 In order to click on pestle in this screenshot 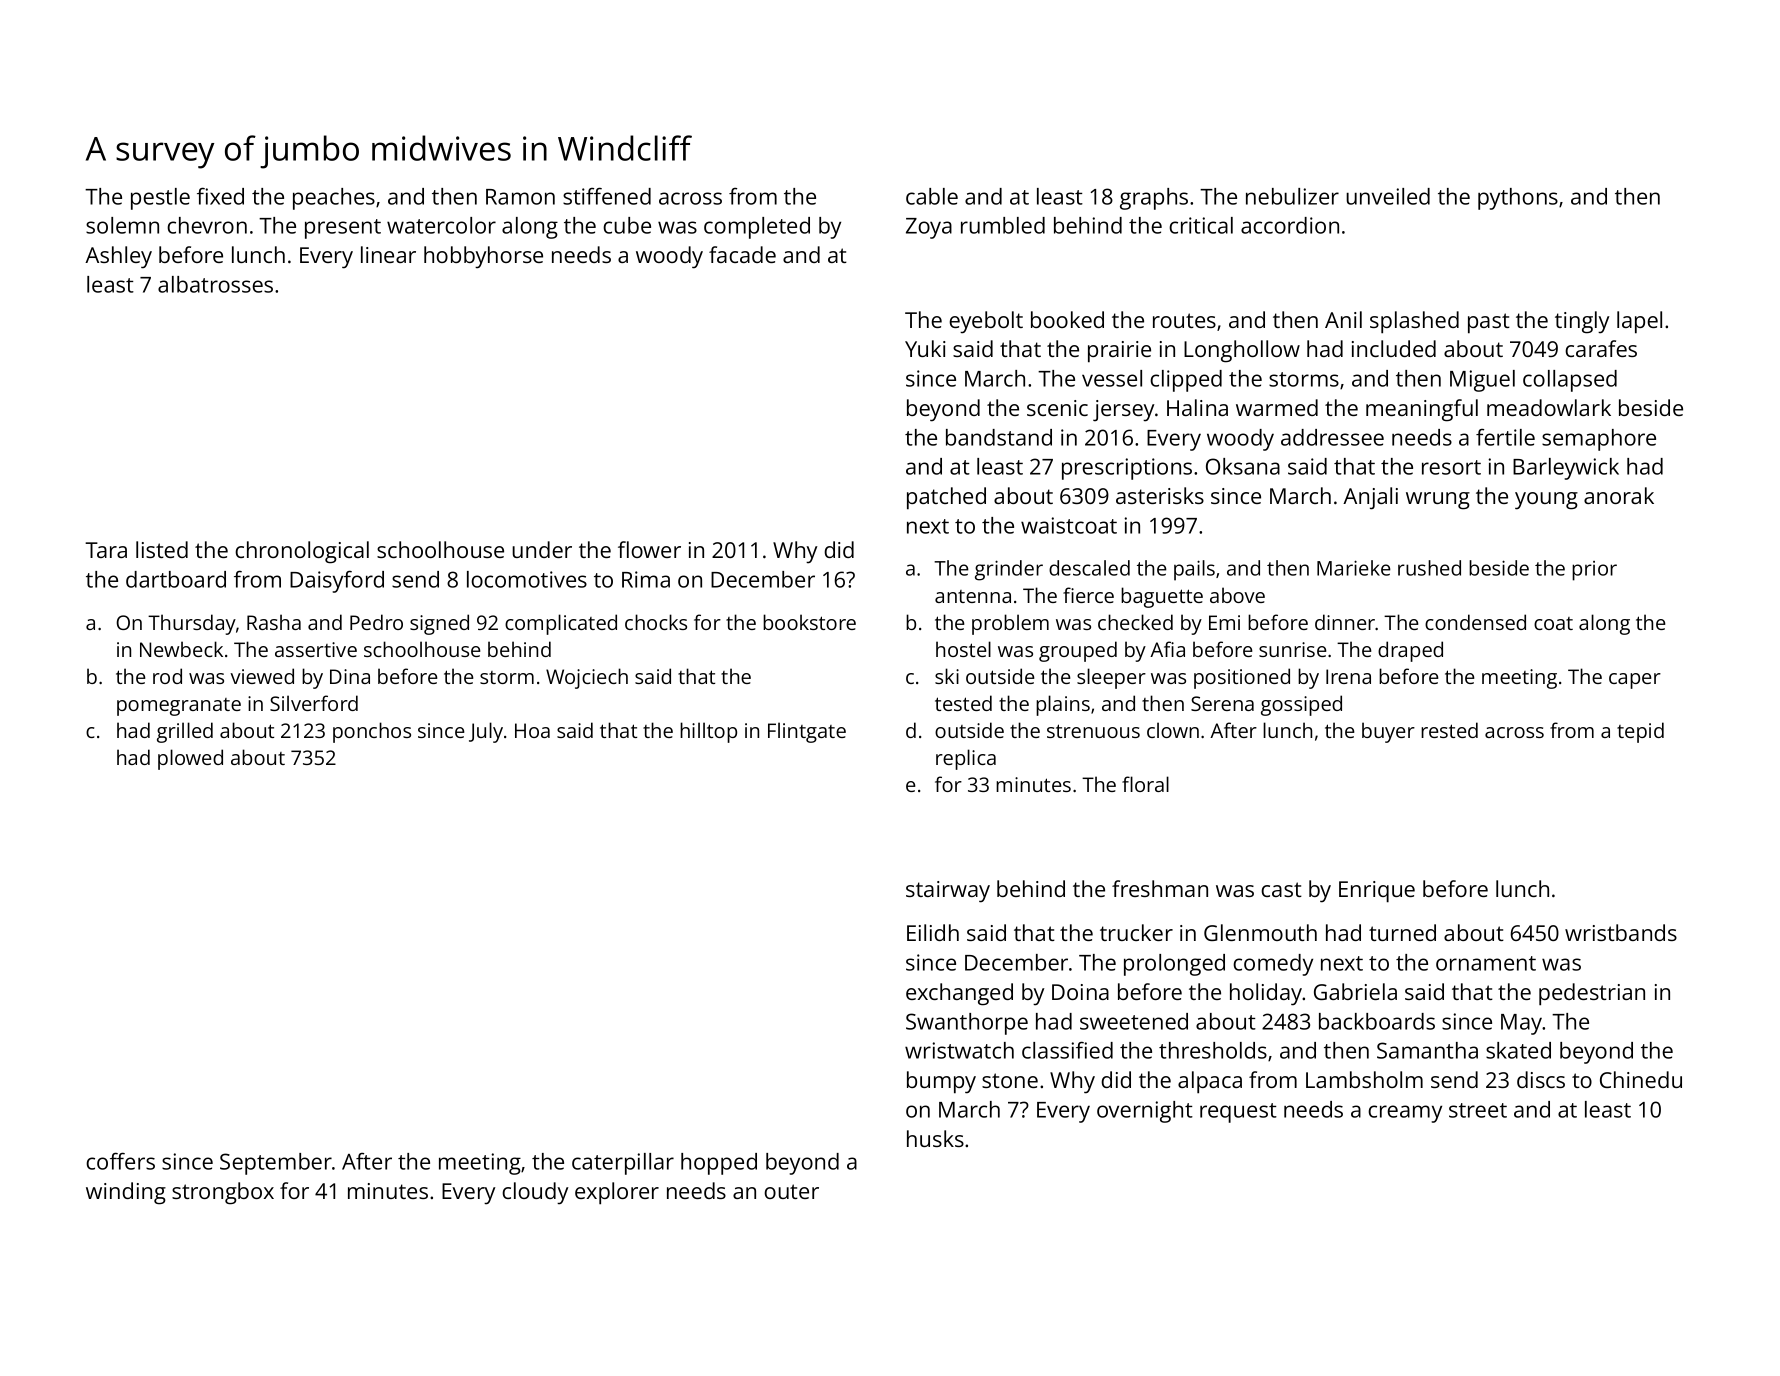, I will do `click(160, 199)`.
